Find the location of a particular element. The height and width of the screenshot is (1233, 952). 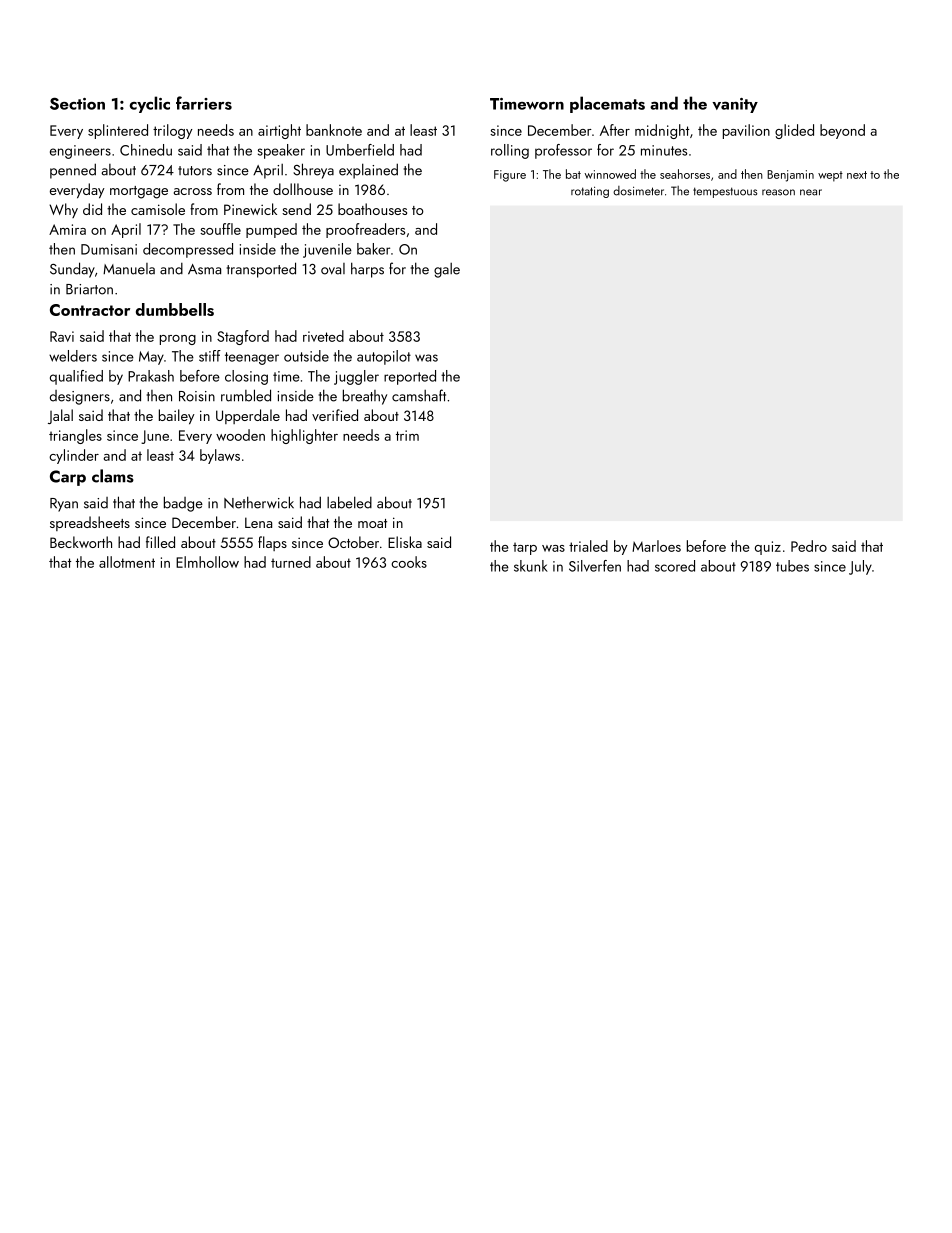

riveted is located at coordinates (323, 336).
